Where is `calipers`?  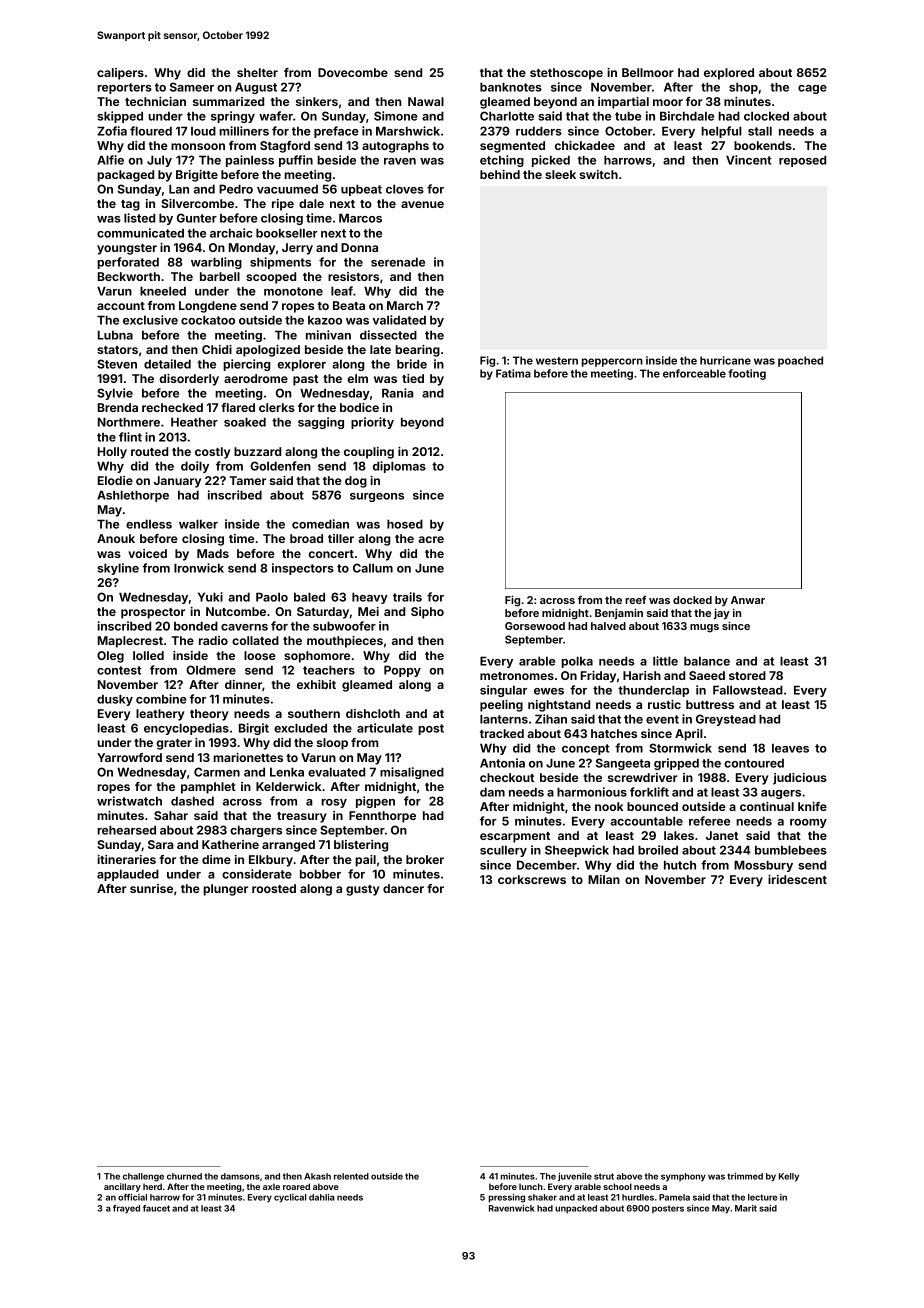 calipers is located at coordinates (120, 74).
